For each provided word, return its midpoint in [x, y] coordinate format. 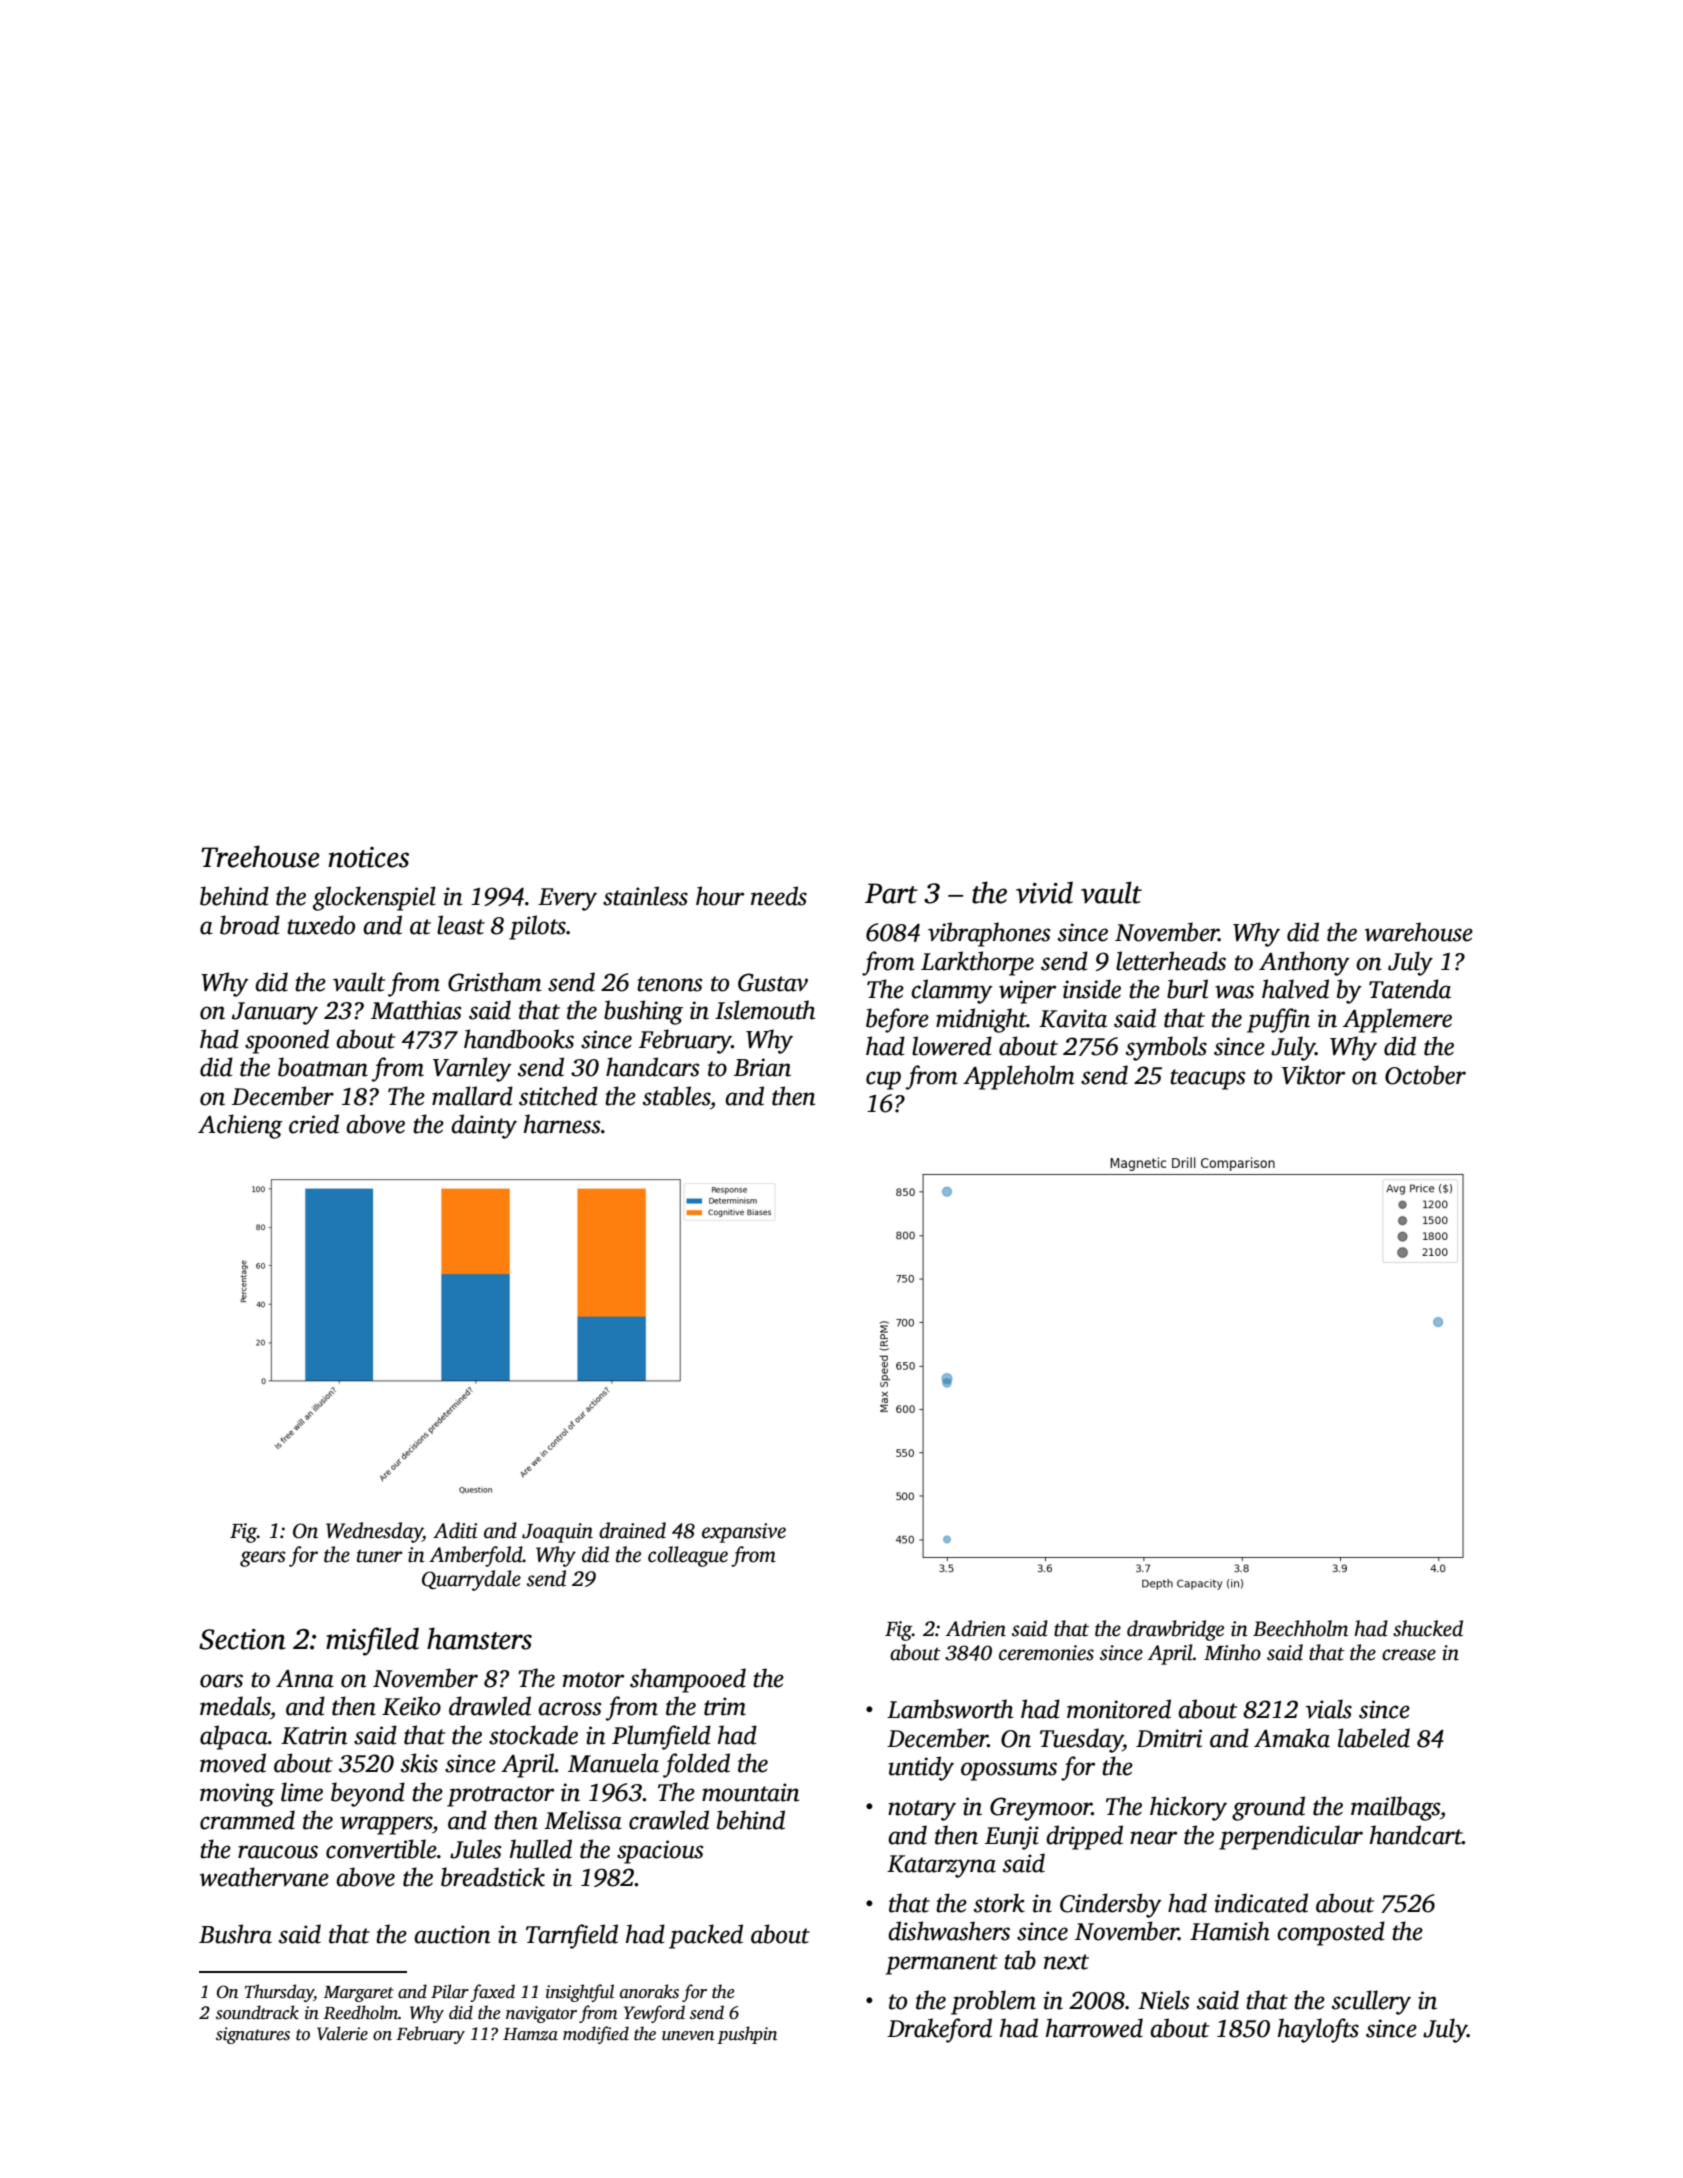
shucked [1428, 1628]
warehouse [1419, 932]
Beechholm [1300, 1628]
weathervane [264, 1877]
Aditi [455, 1530]
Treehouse [260, 856]
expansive [744, 1533]
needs [779, 896]
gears [263, 1559]
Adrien [976, 1628]
